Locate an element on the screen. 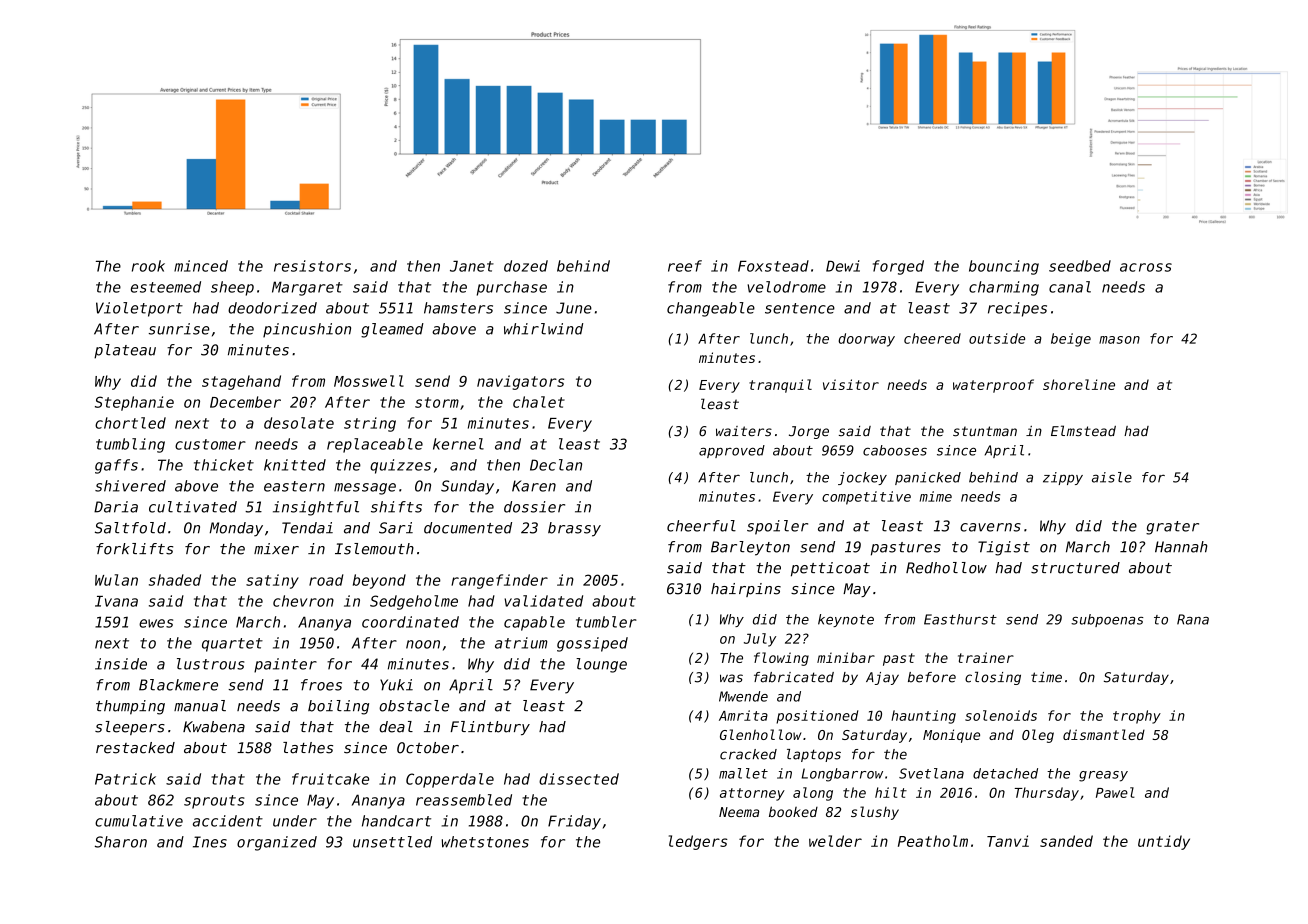  validated is located at coordinates (543, 601).
